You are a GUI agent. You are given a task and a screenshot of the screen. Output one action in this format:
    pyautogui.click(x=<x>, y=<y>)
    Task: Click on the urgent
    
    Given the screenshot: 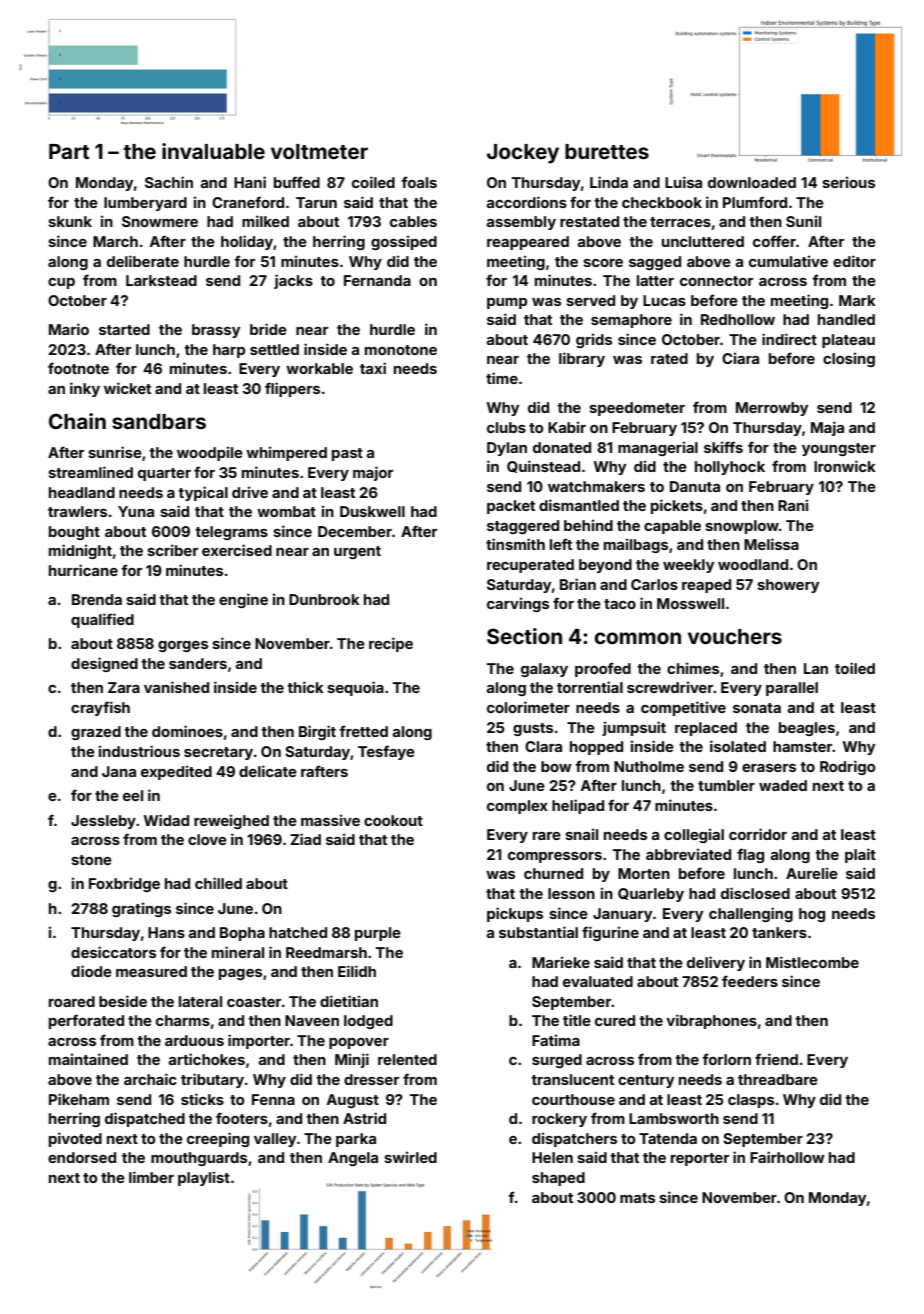 What is the action you would take?
    pyautogui.click(x=357, y=552)
